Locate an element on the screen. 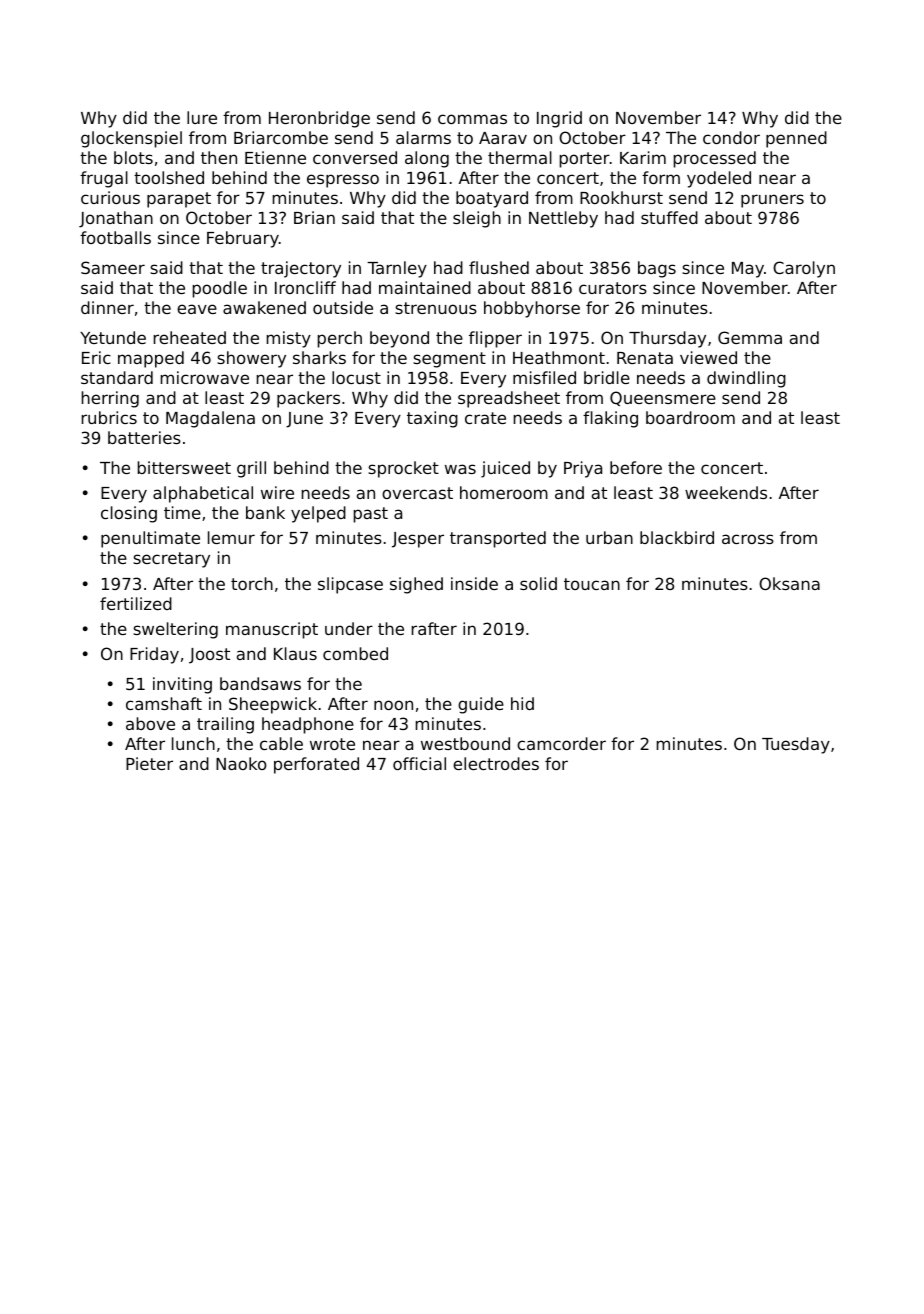  fertilized is located at coordinates (136, 603).
